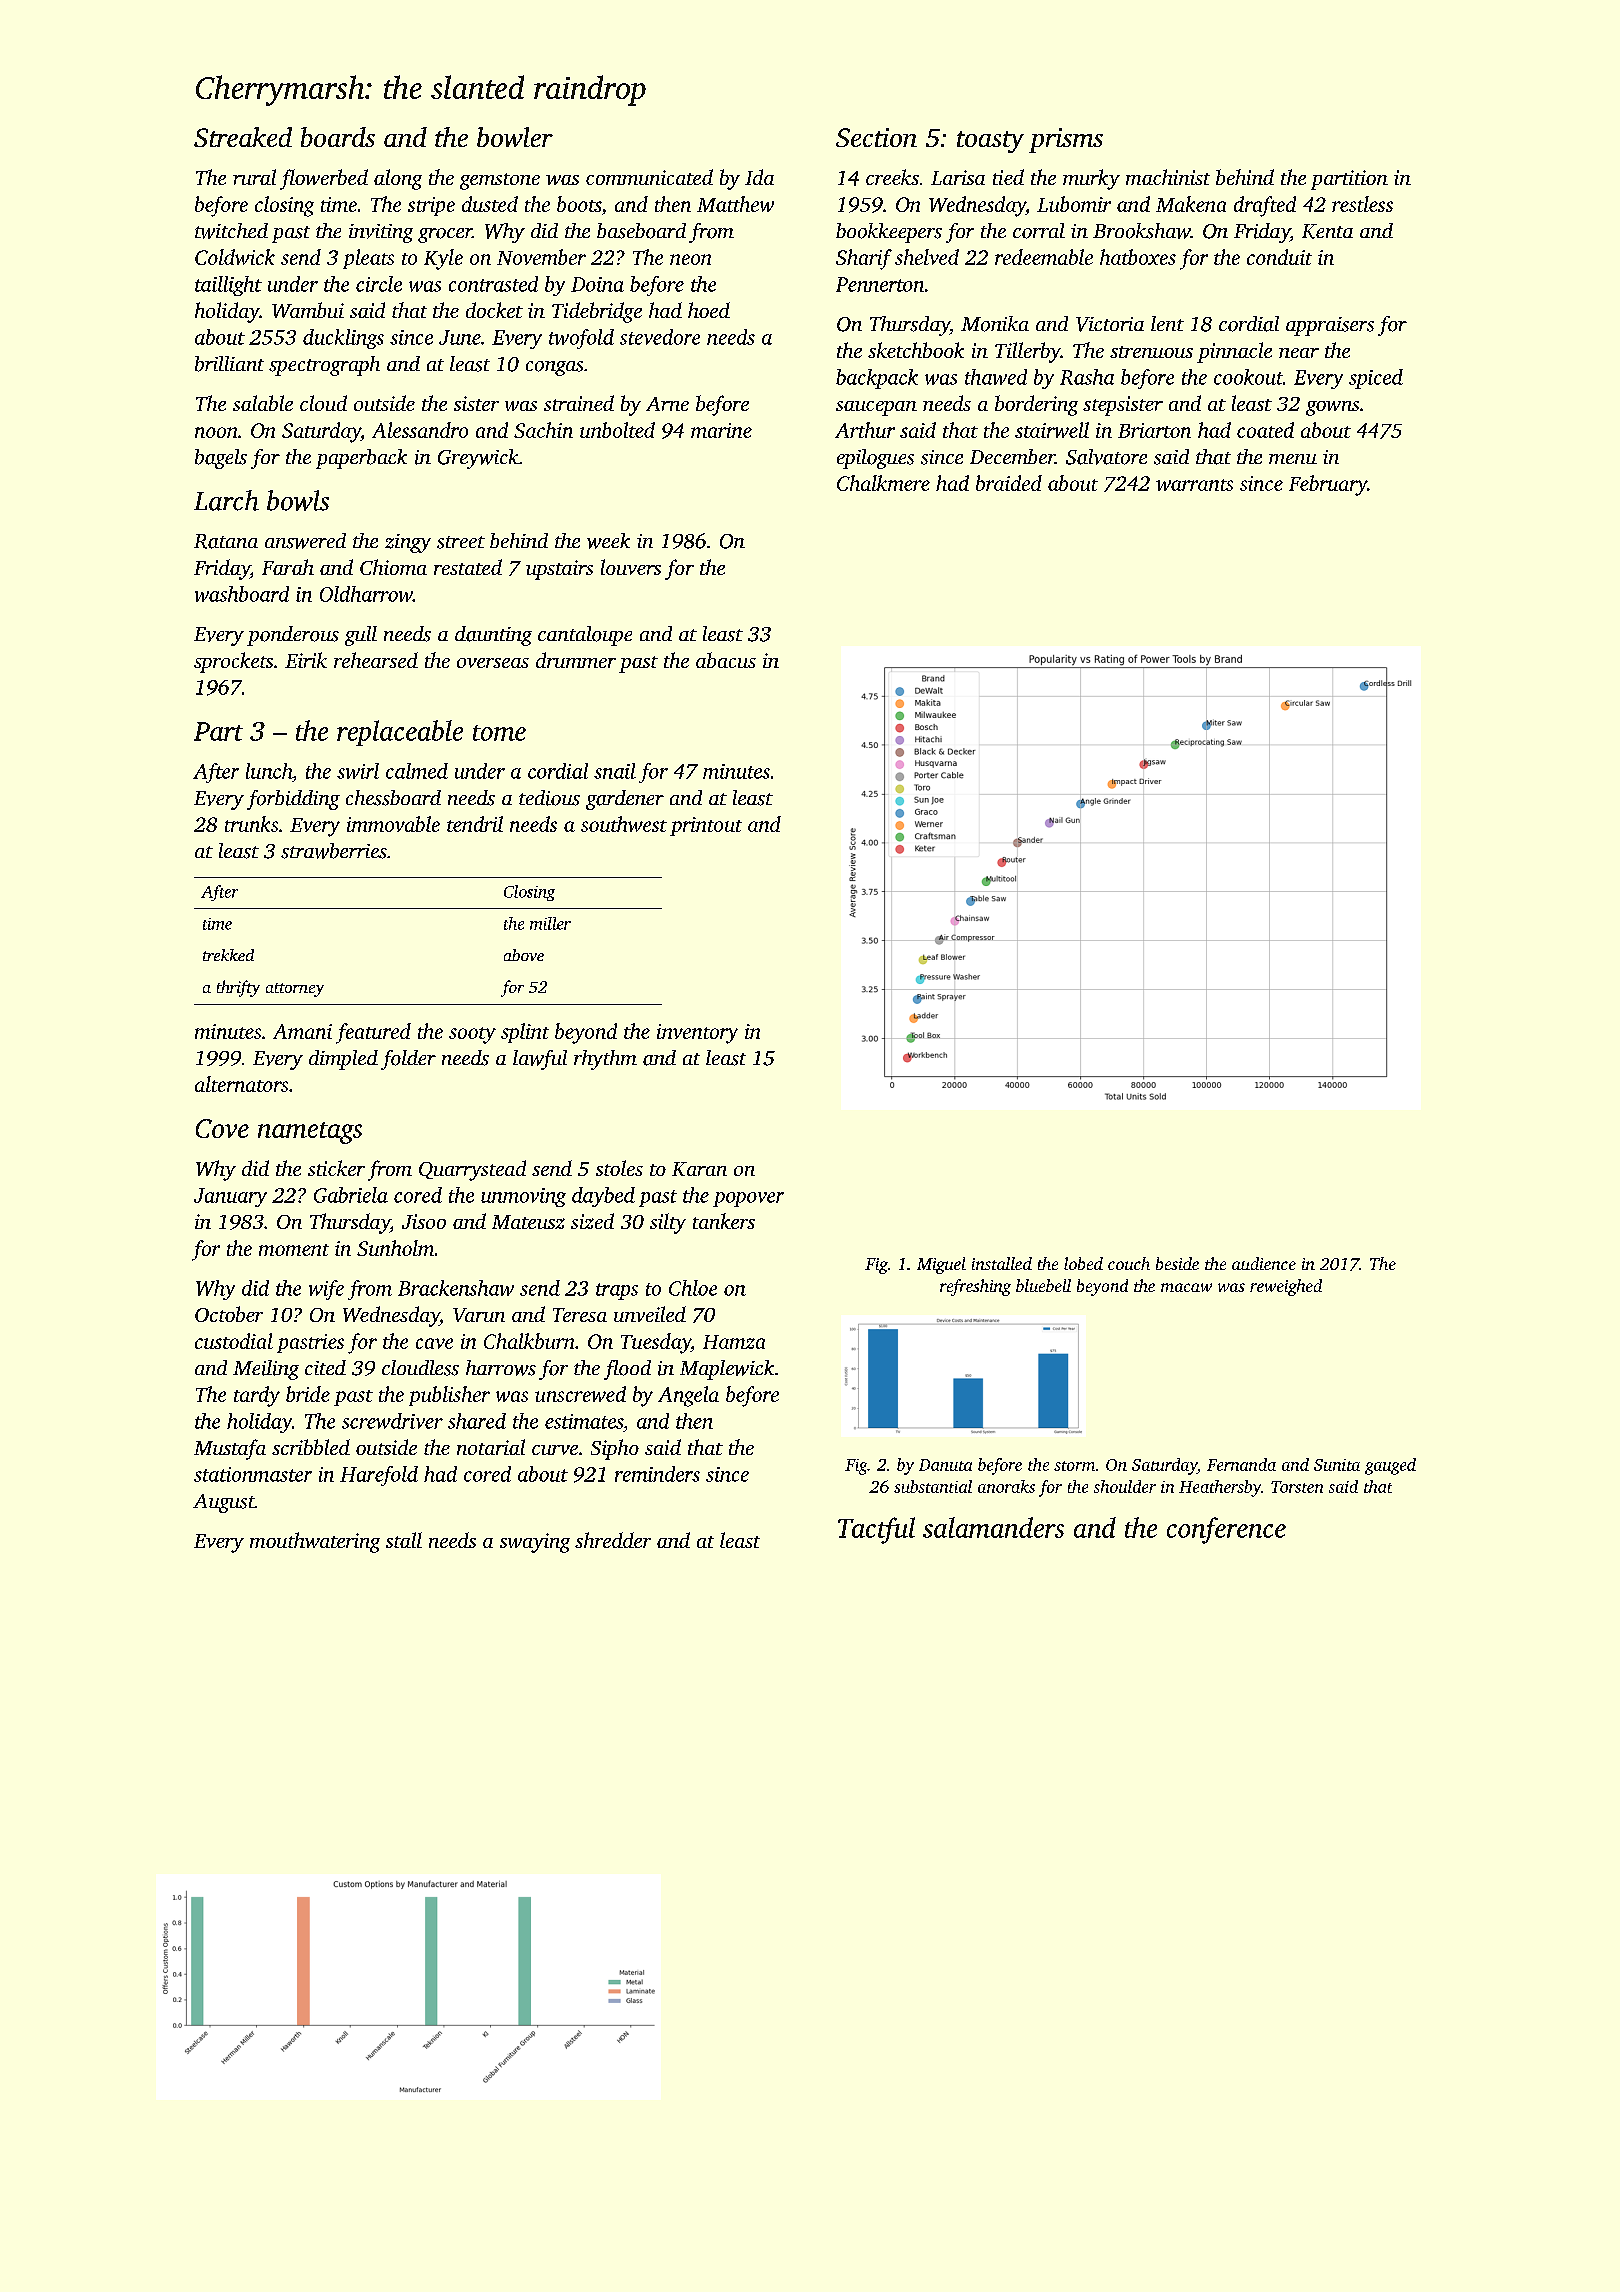  I want to click on toasty, so click(990, 142).
